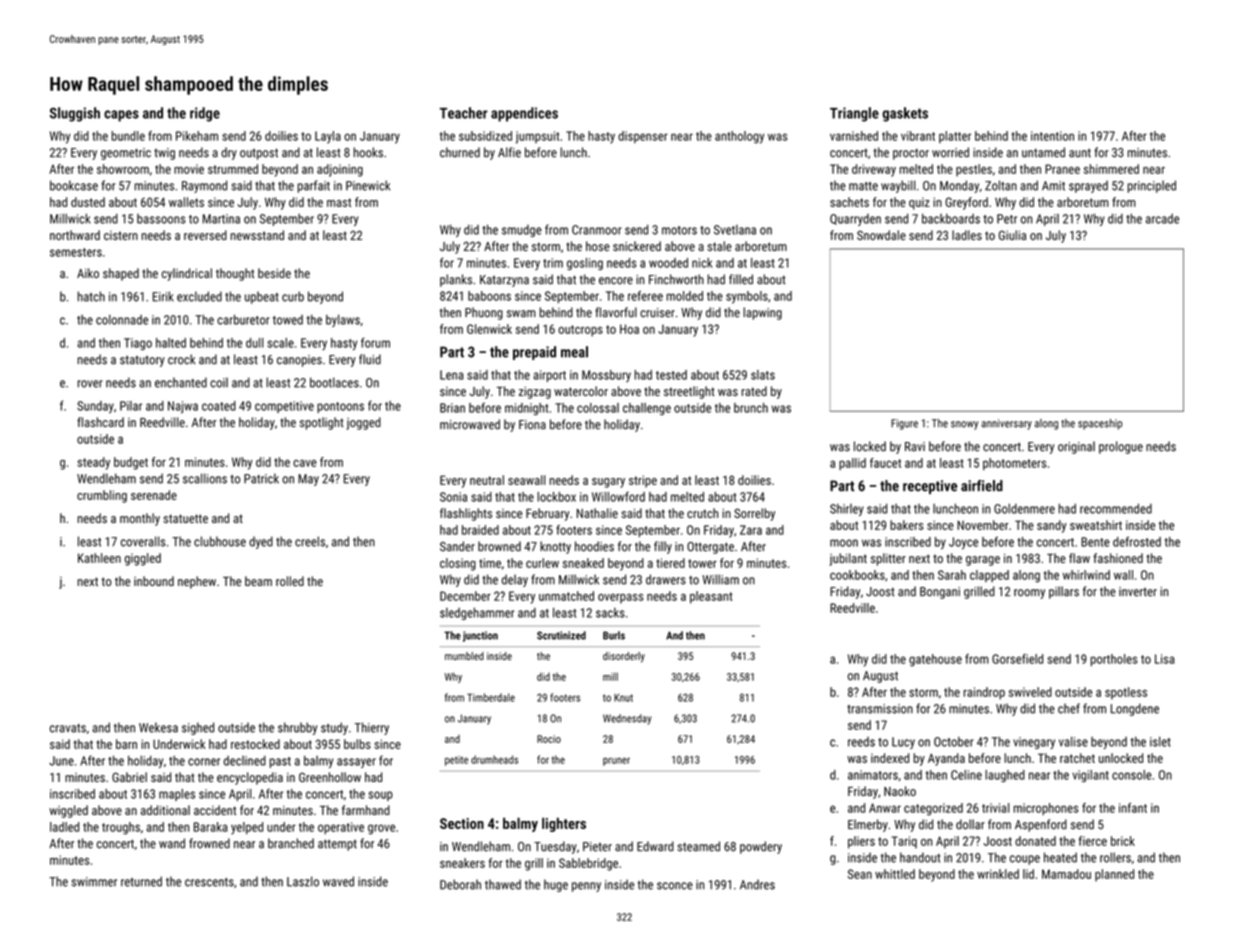  Describe the element at coordinates (1052, 136) in the document. I see `intention` at that location.
